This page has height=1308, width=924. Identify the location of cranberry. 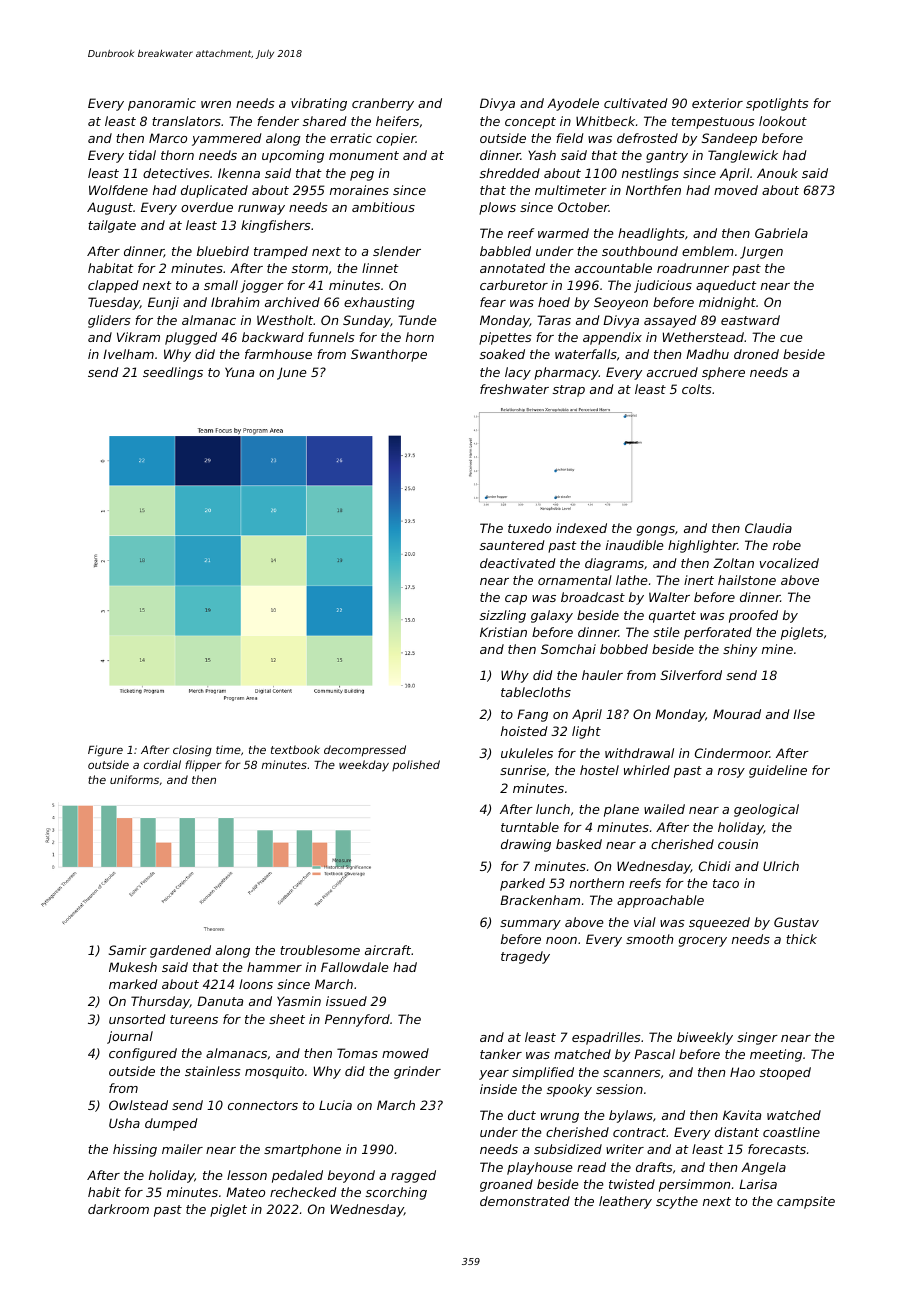
(383, 104).
